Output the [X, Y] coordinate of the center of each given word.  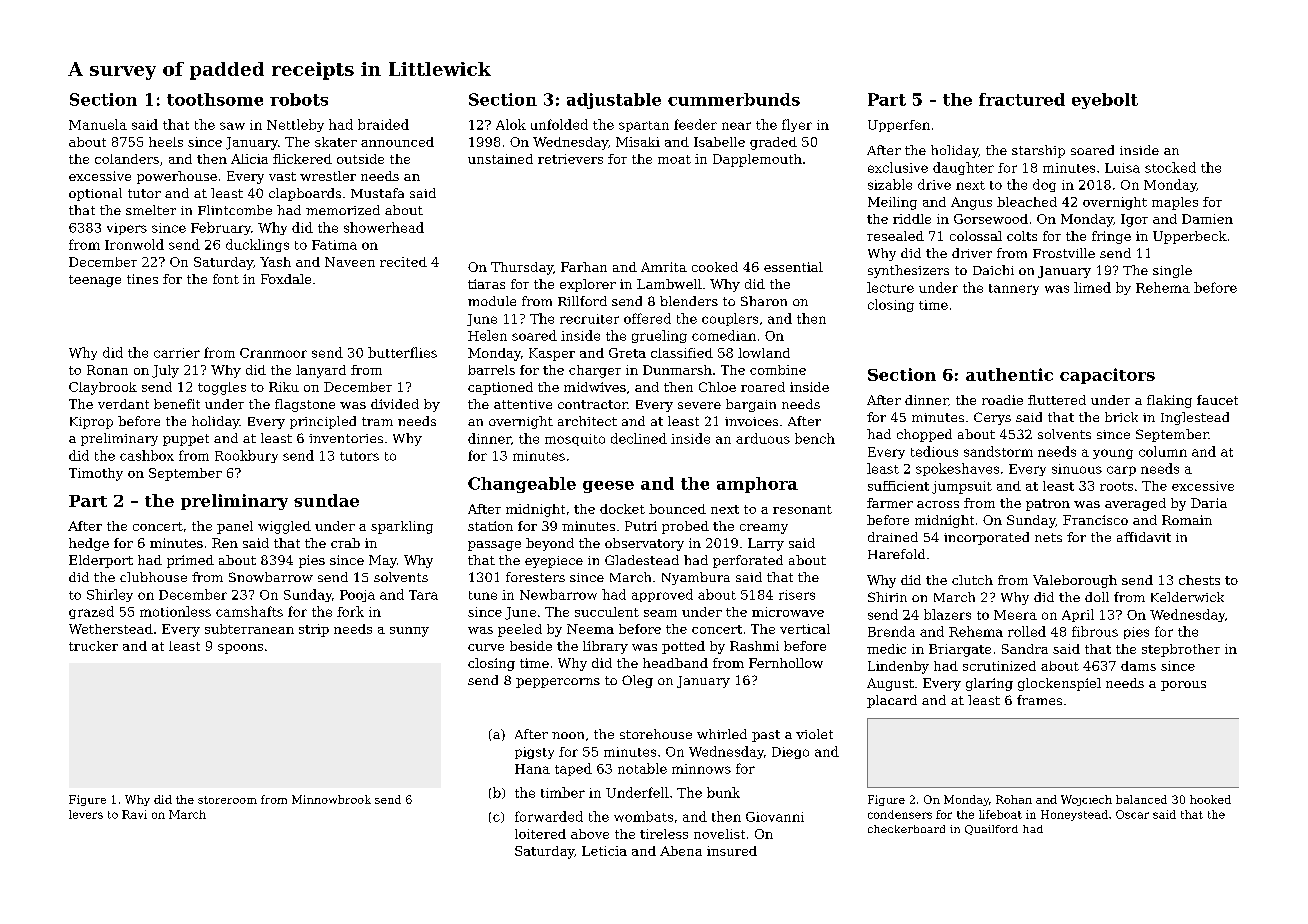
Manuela [98, 124]
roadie [1002, 400]
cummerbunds [734, 99]
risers [797, 595]
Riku [284, 387]
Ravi [134, 814]
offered [647, 318]
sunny [409, 632]
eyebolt [1105, 101]
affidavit [1144, 537]
